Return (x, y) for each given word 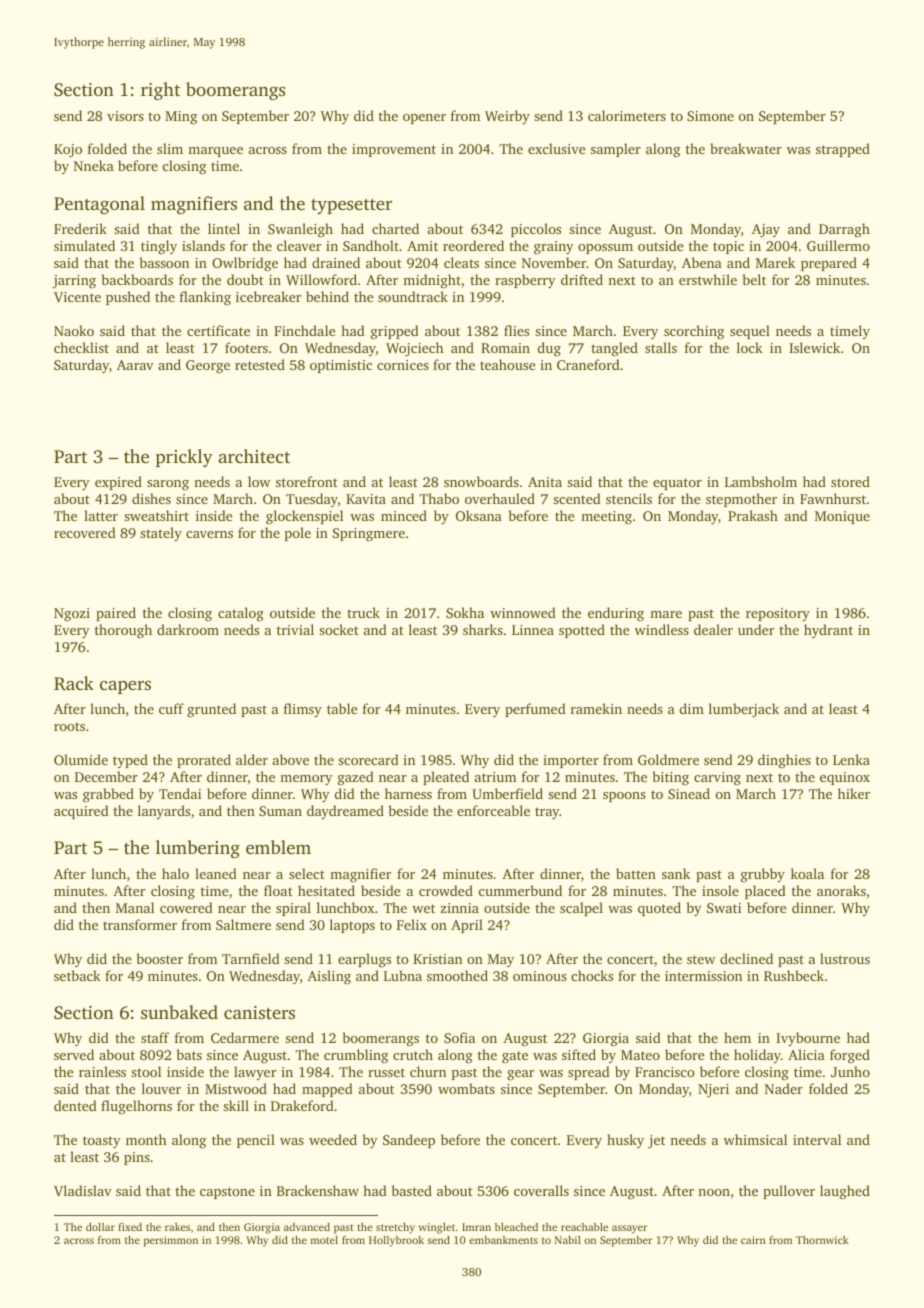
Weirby (507, 117)
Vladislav (83, 1190)
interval (817, 1139)
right (160, 91)
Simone (710, 116)
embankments (503, 1240)
